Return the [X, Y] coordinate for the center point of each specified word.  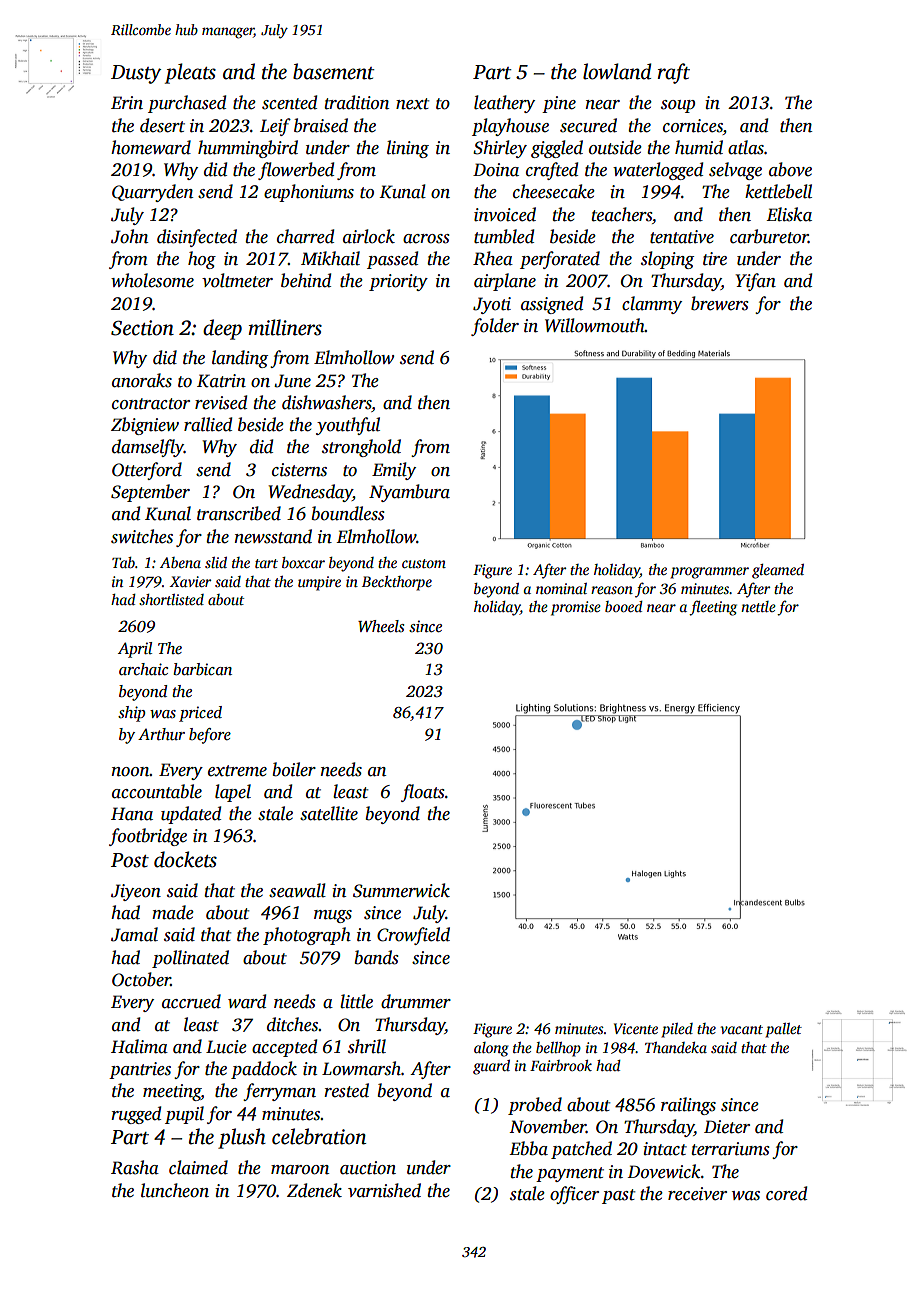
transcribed [239, 513]
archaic [143, 669]
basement [333, 71]
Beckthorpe [397, 583]
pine [559, 104]
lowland [617, 71]
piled [677, 1030]
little [356, 1001]
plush [242, 1138]
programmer [709, 573]
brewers [720, 303]
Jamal [134, 934]
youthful [348, 426]
